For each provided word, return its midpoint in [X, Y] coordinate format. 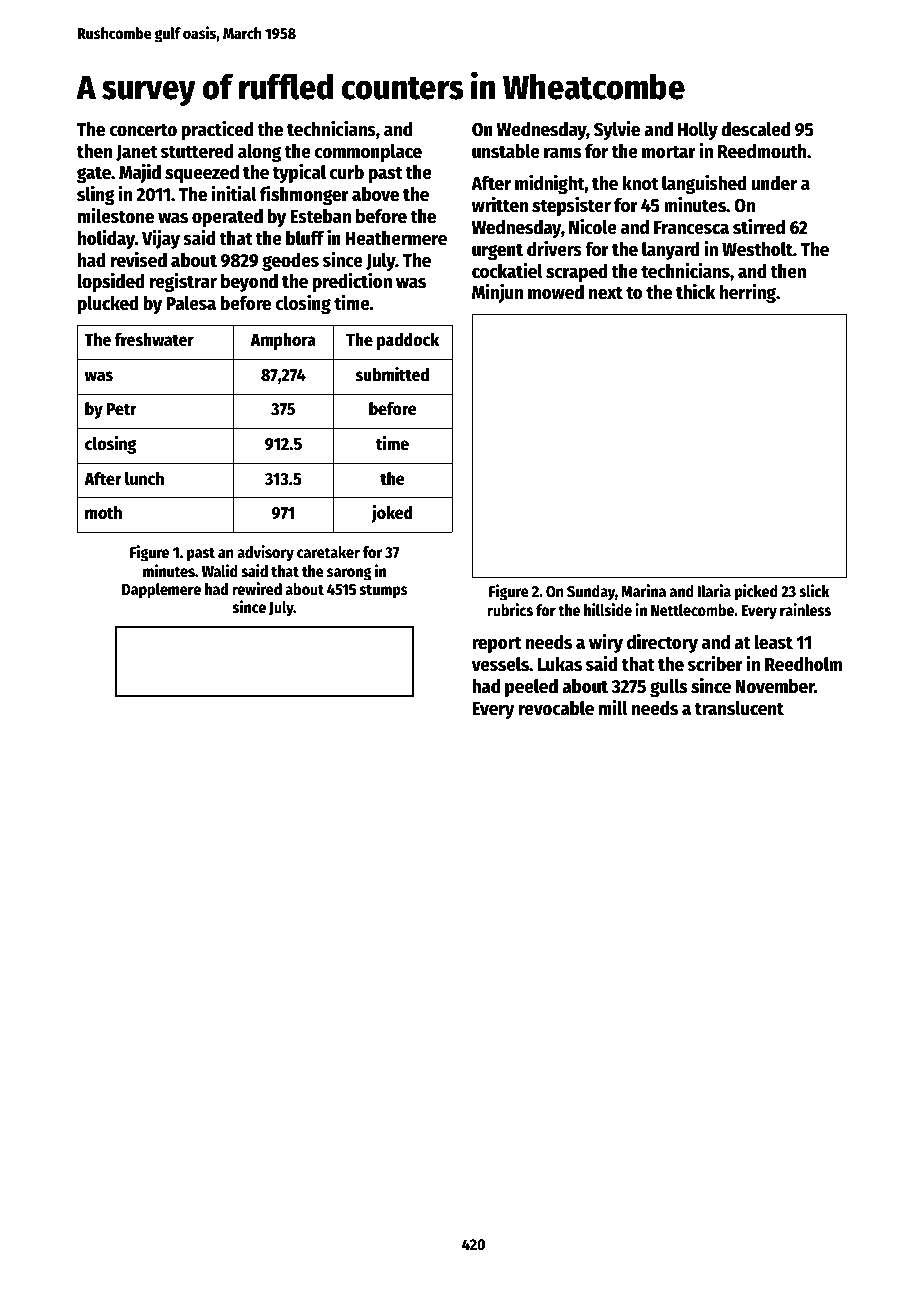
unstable [506, 151]
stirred [759, 227]
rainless [805, 610]
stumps [384, 591]
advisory [265, 553]
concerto [143, 130]
